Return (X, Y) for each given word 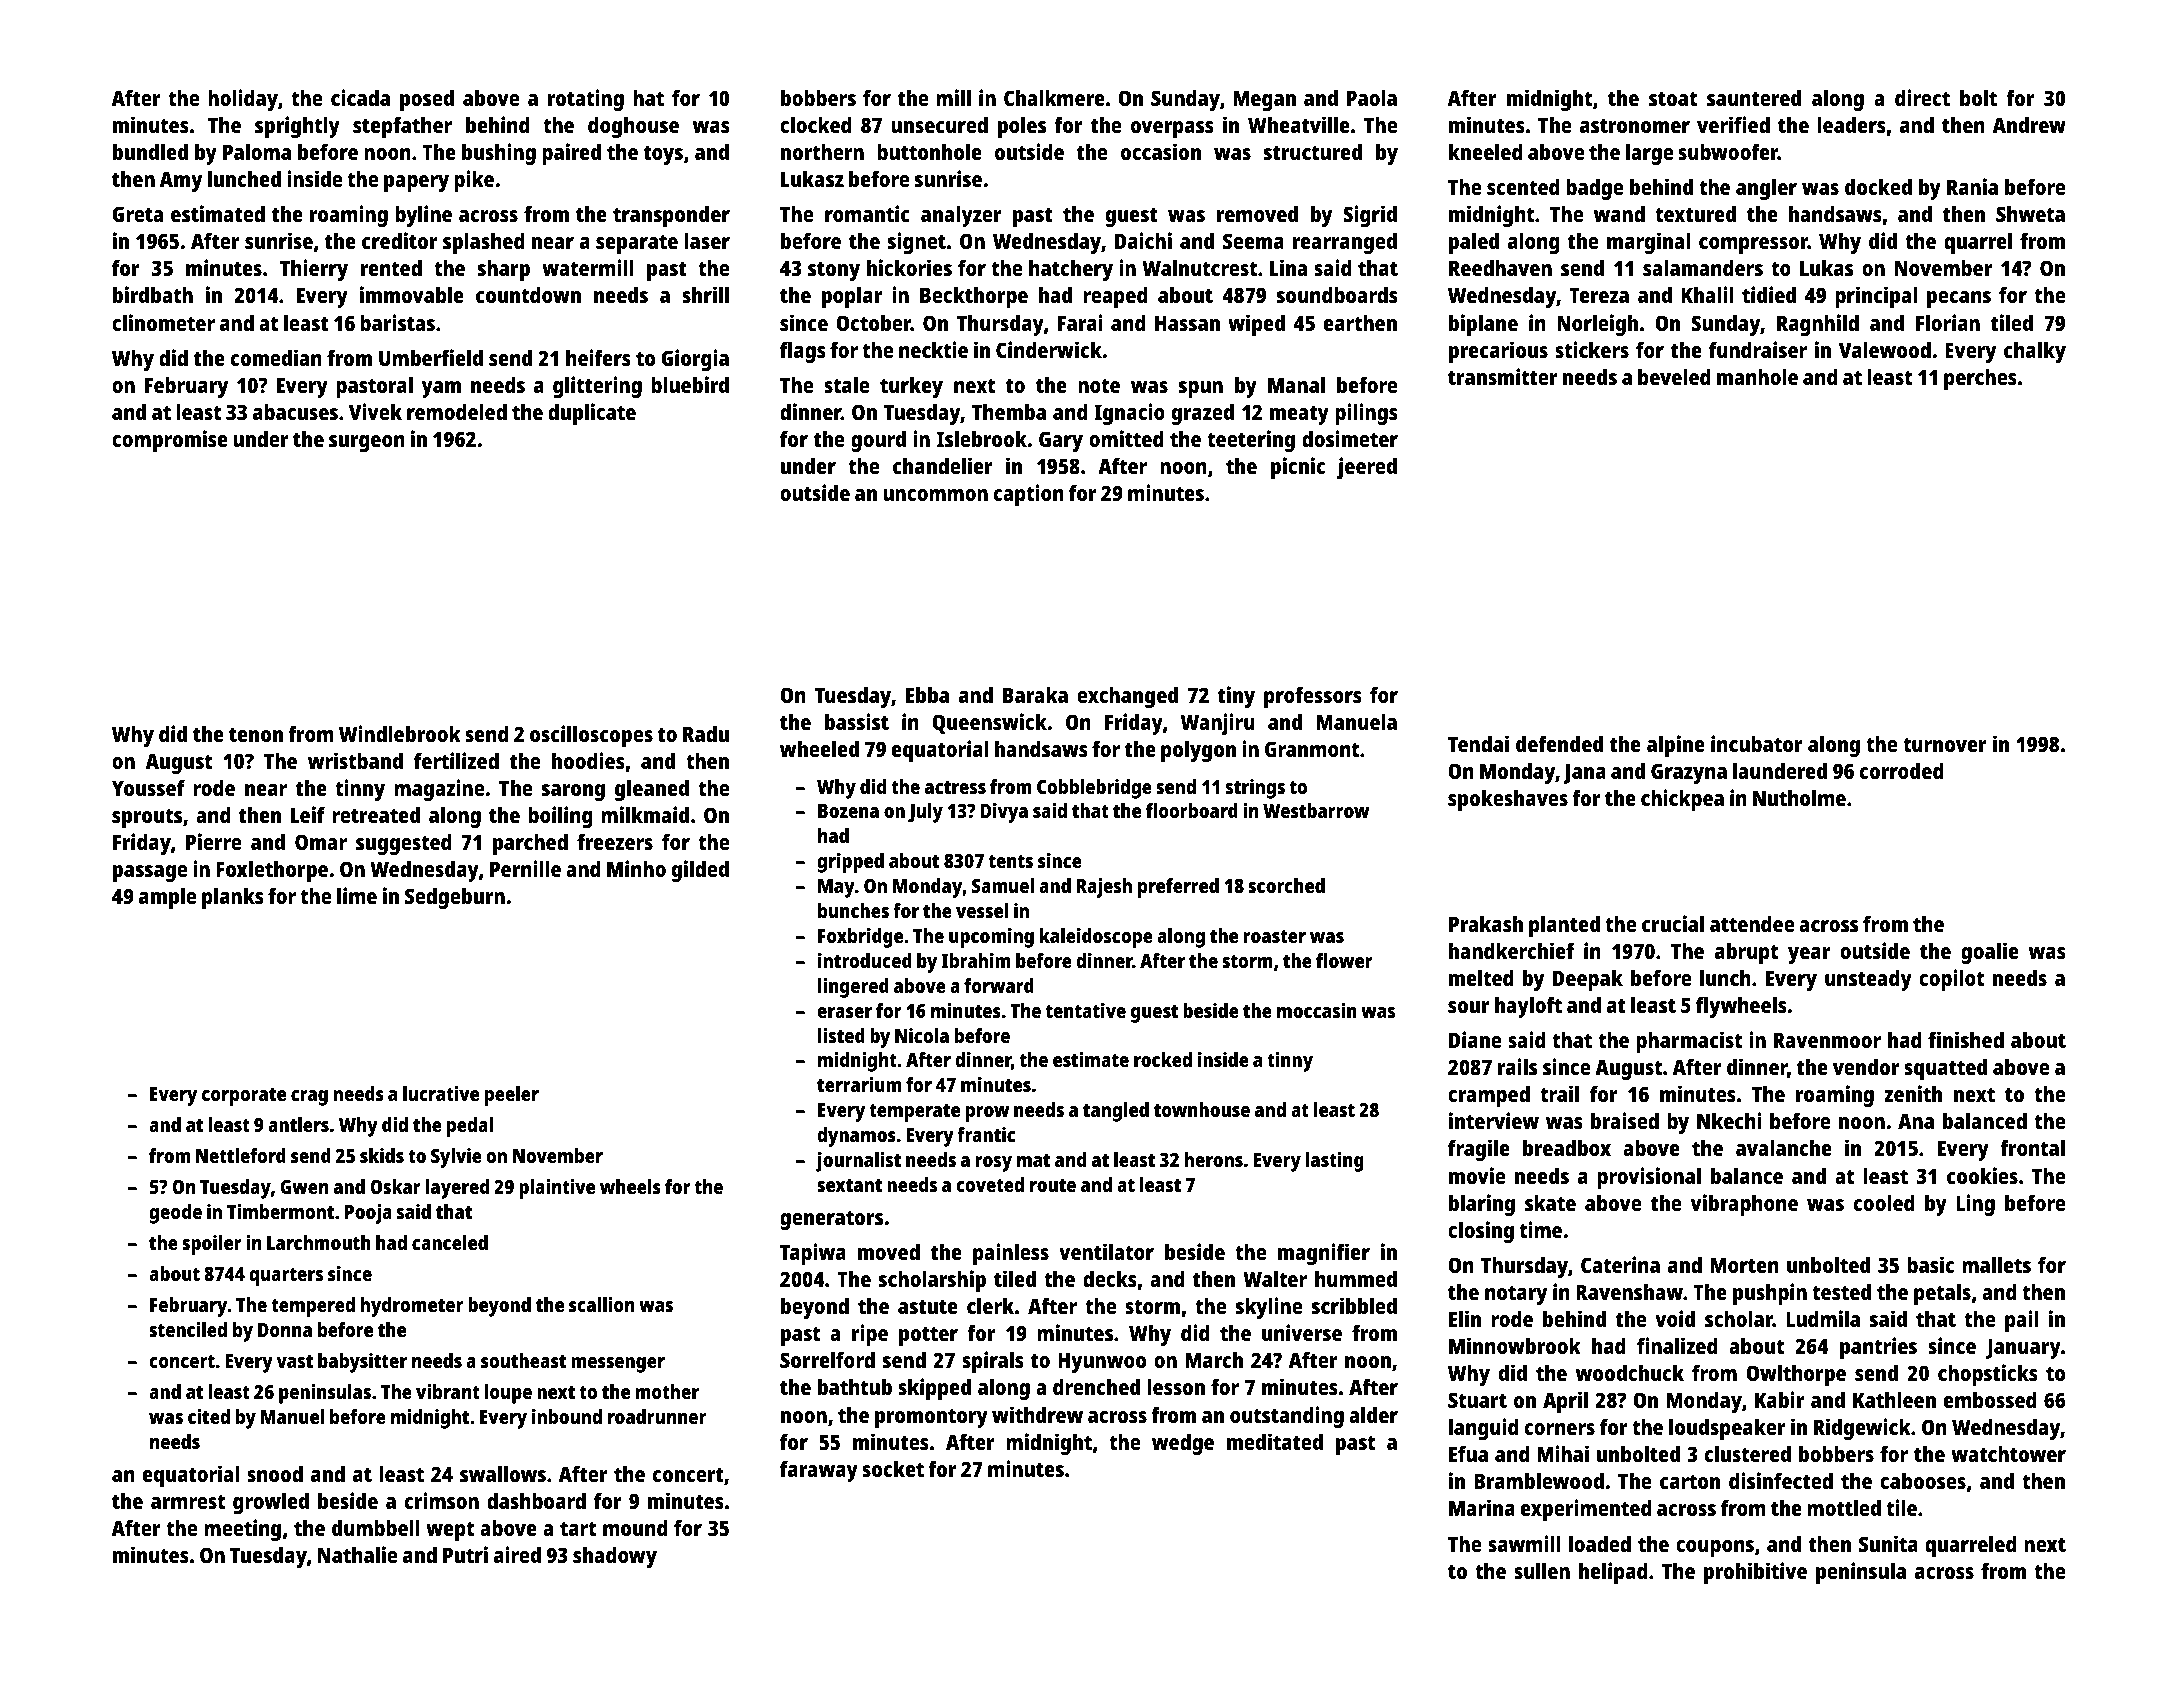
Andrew (2029, 125)
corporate (244, 1097)
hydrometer (412, 1307)
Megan (1264, 101)
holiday (243, 100)
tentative (1086, 1010)
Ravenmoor (1827, 1040)
